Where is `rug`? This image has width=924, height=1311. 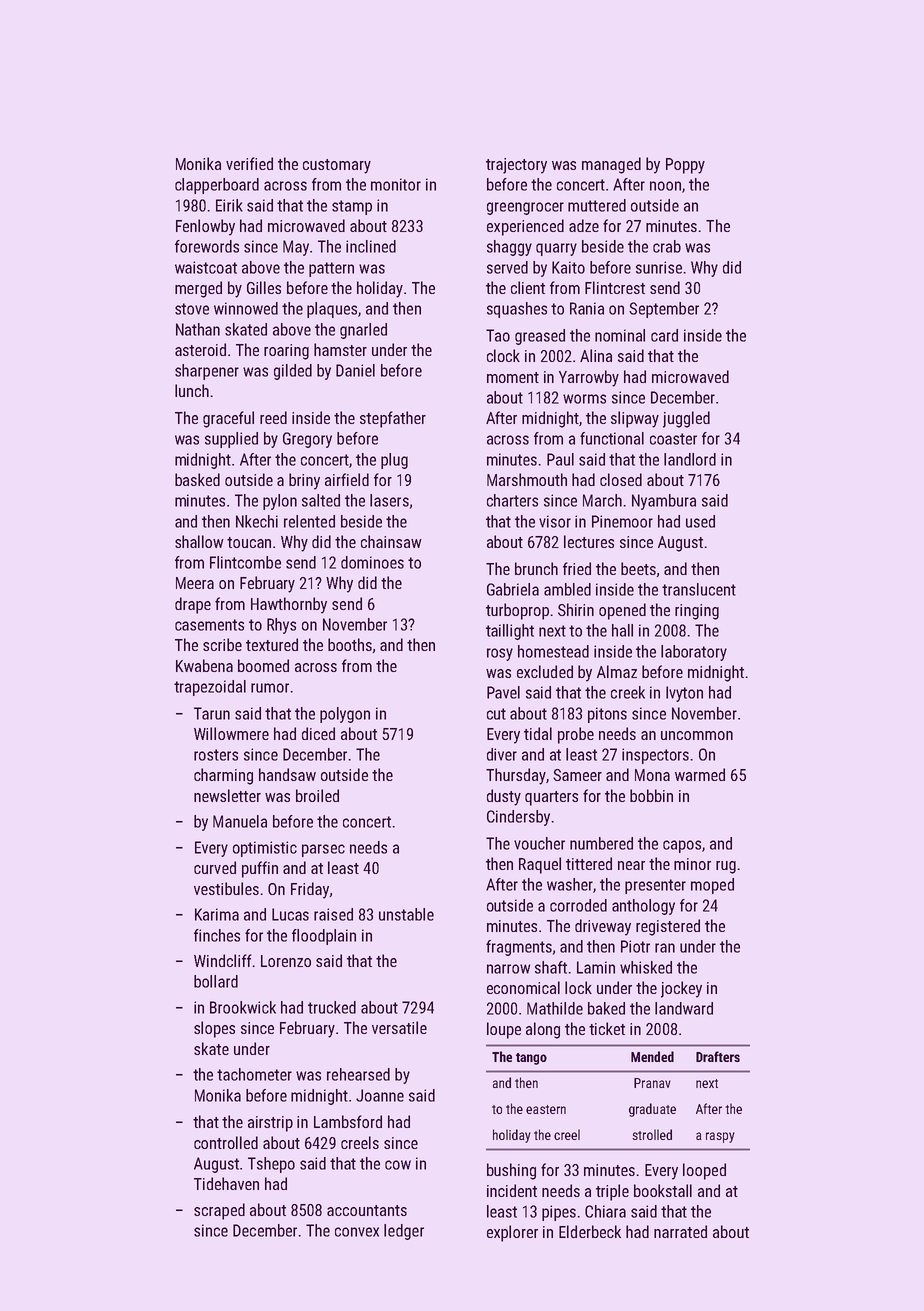 rug is located at coordinates (726, 867).
